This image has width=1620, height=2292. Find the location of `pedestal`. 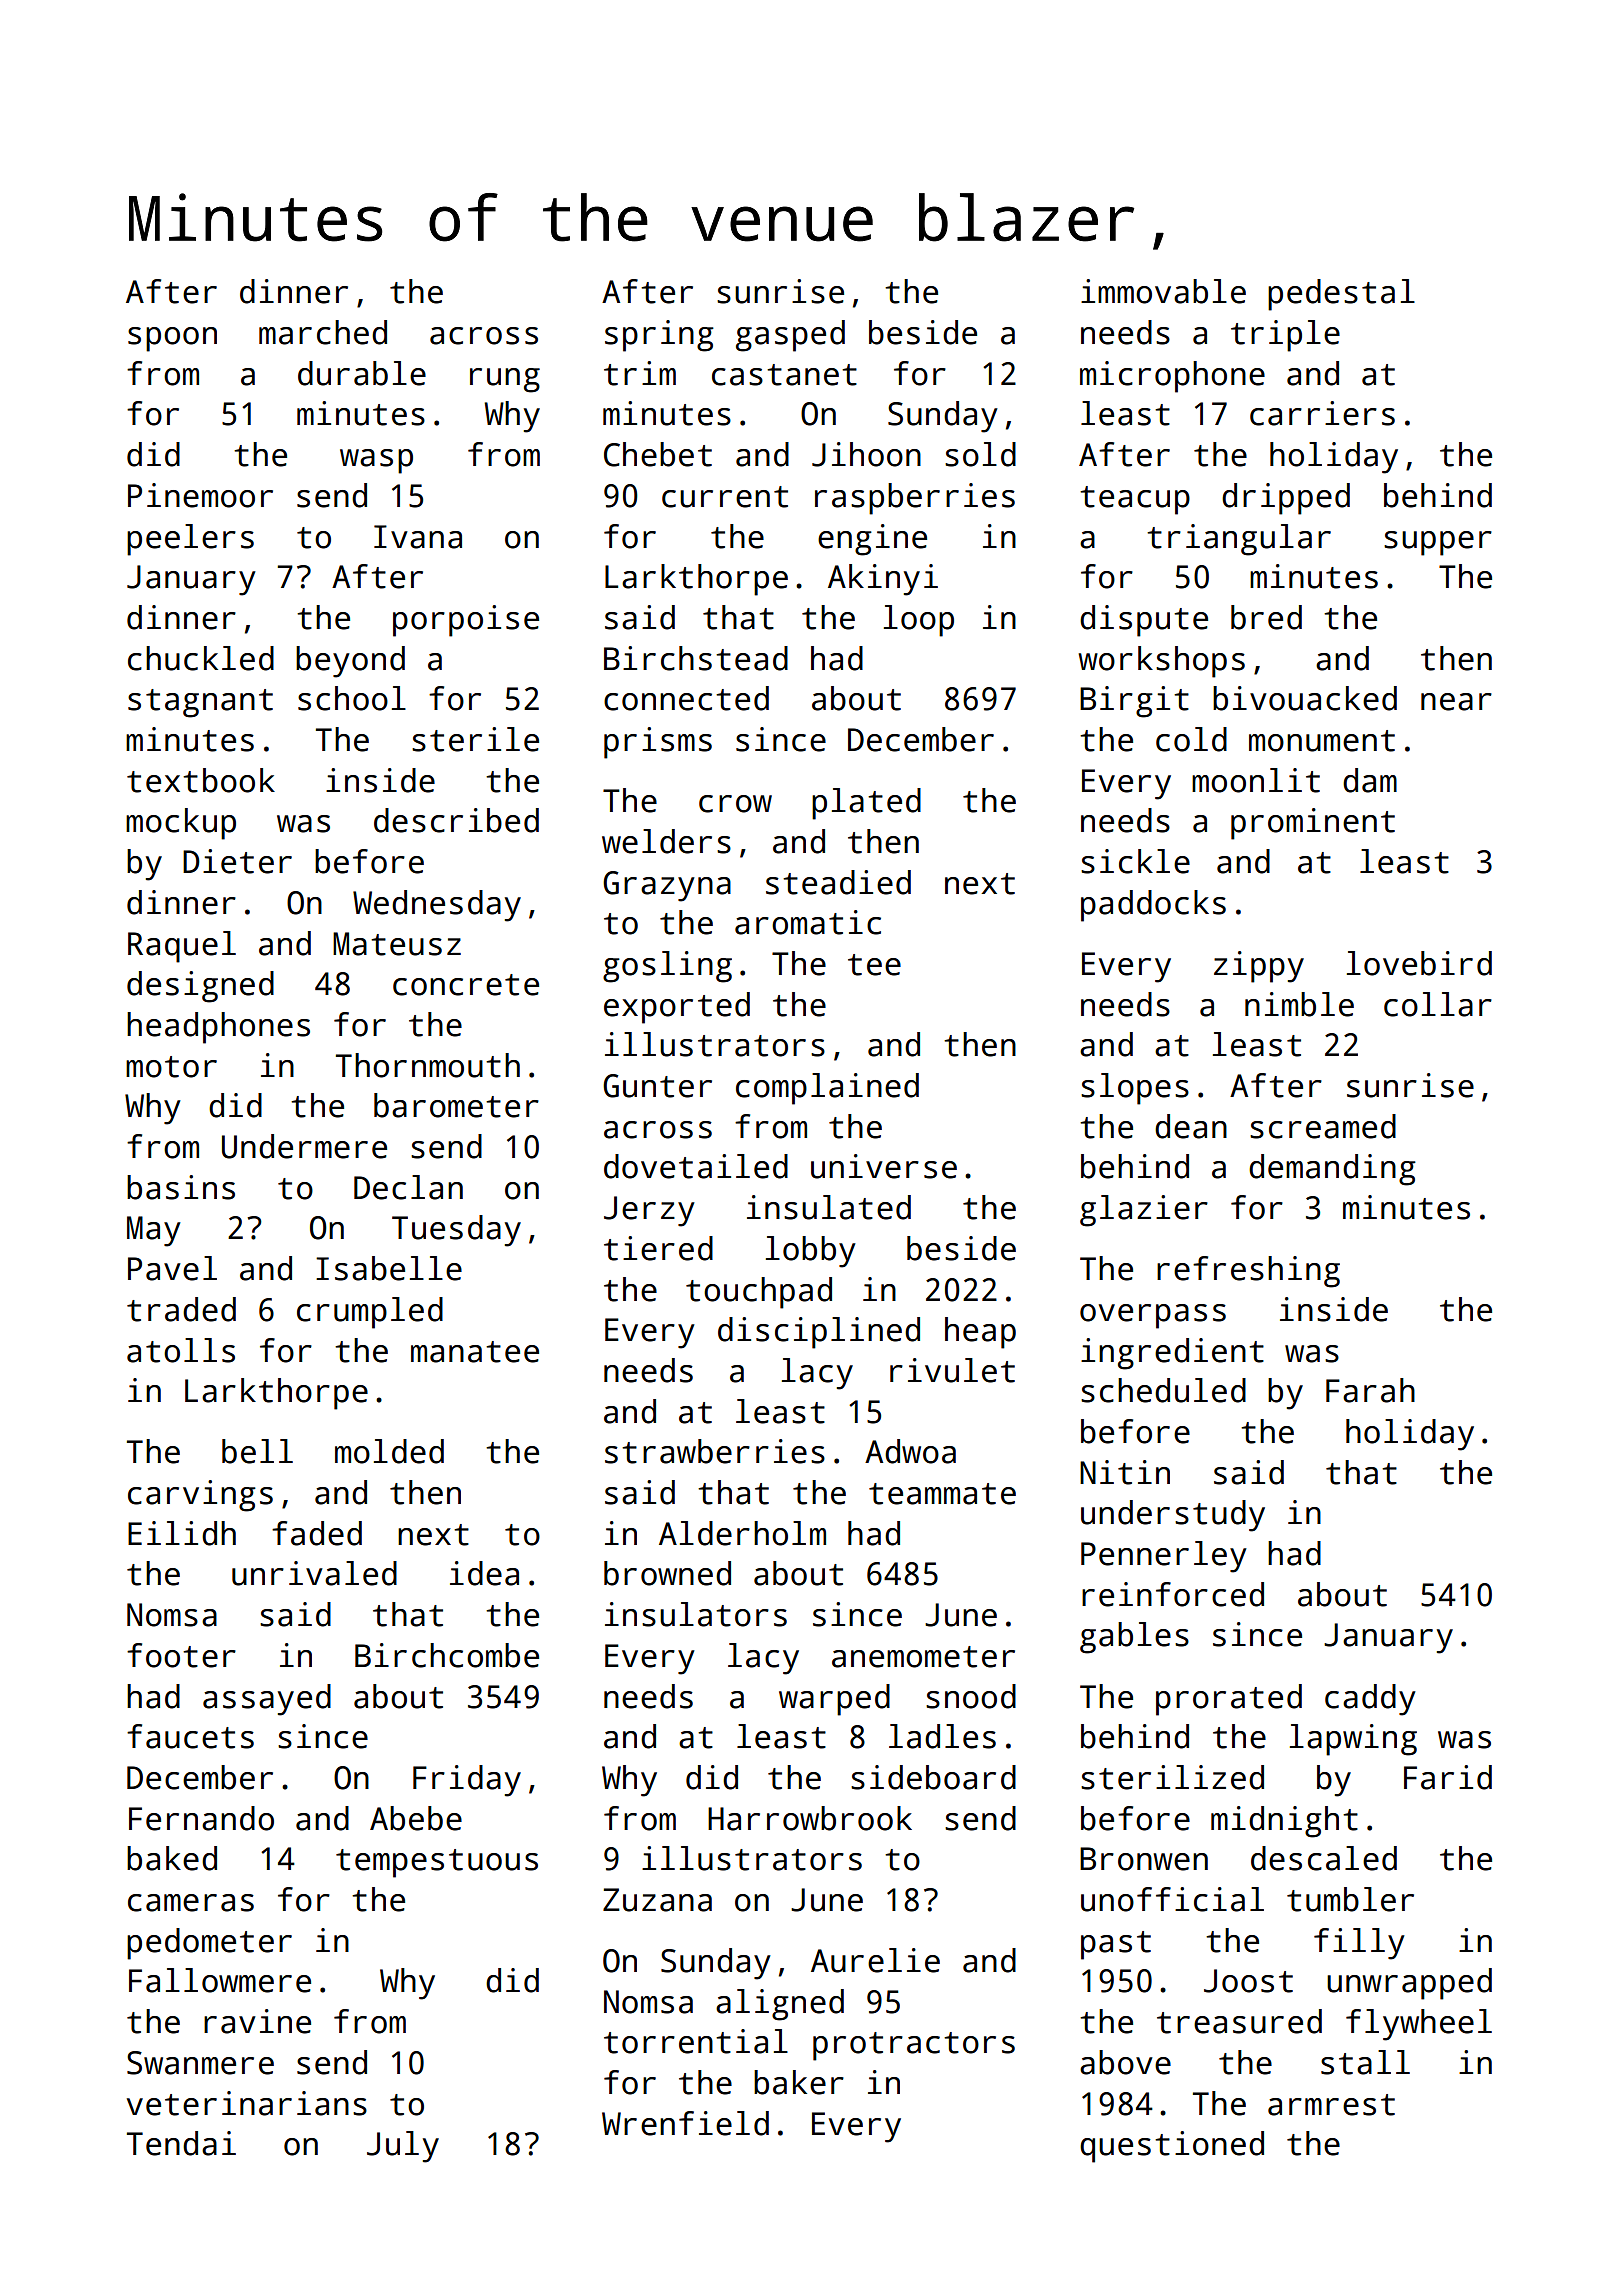

pedestal is located at coordinates (1341, 295).
